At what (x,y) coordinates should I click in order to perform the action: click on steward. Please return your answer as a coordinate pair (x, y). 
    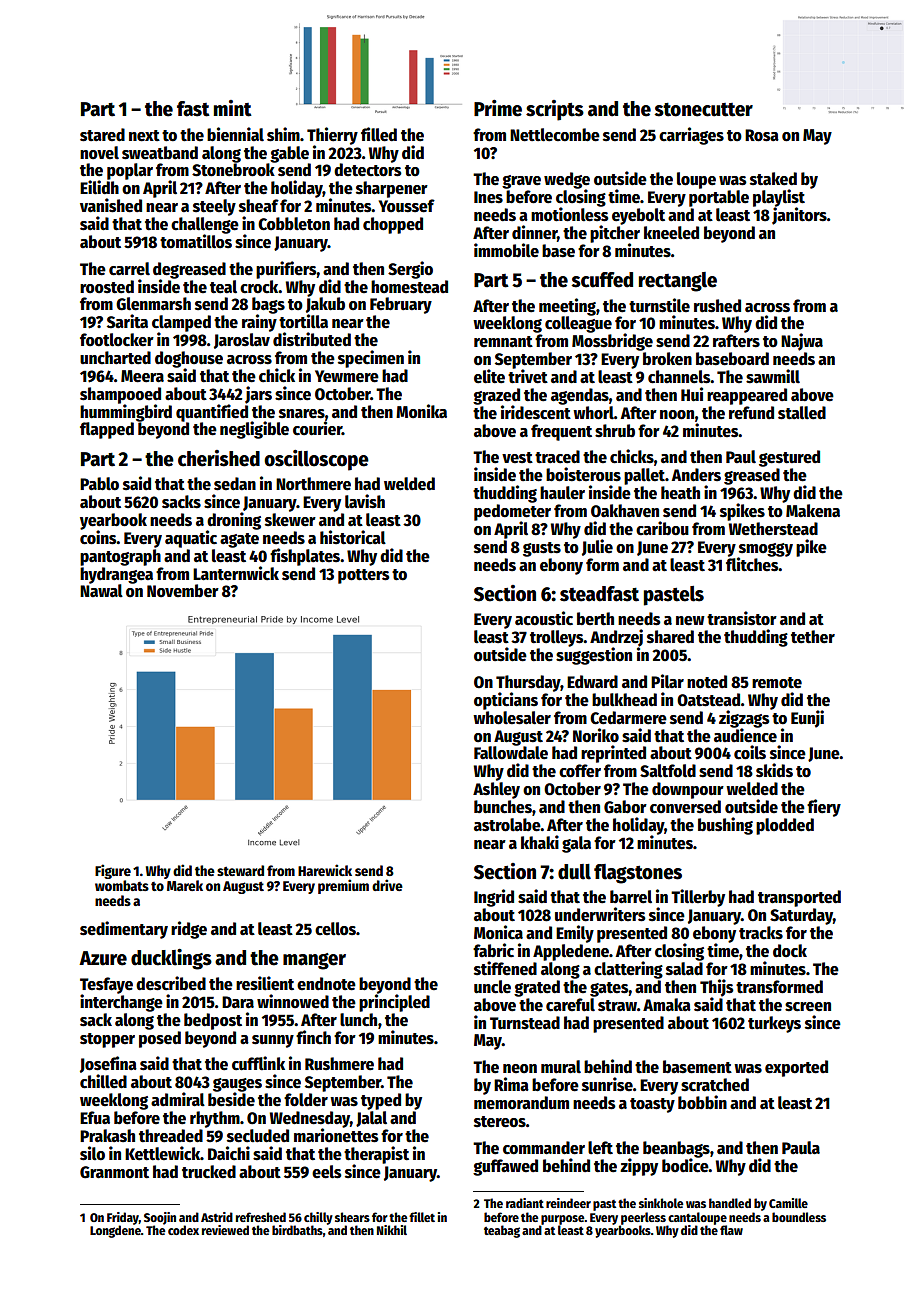
    Looking at the image, I should click on (240, 870).
